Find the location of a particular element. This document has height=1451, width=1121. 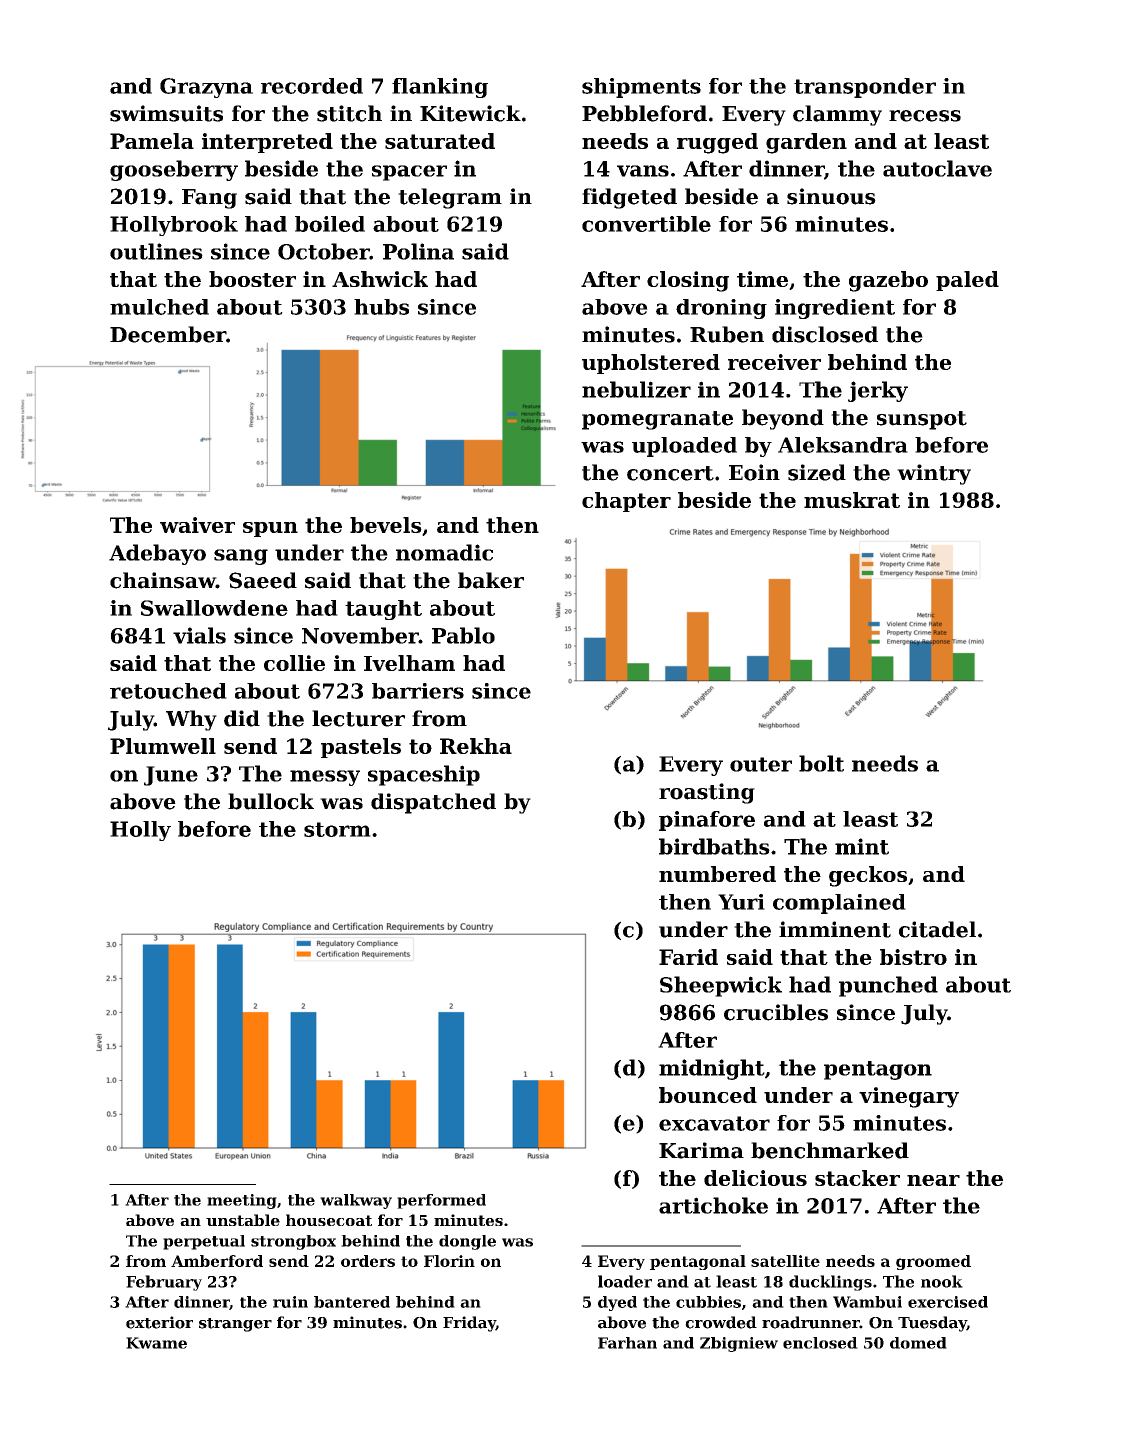

collie is located at coordinates (294, 663).
